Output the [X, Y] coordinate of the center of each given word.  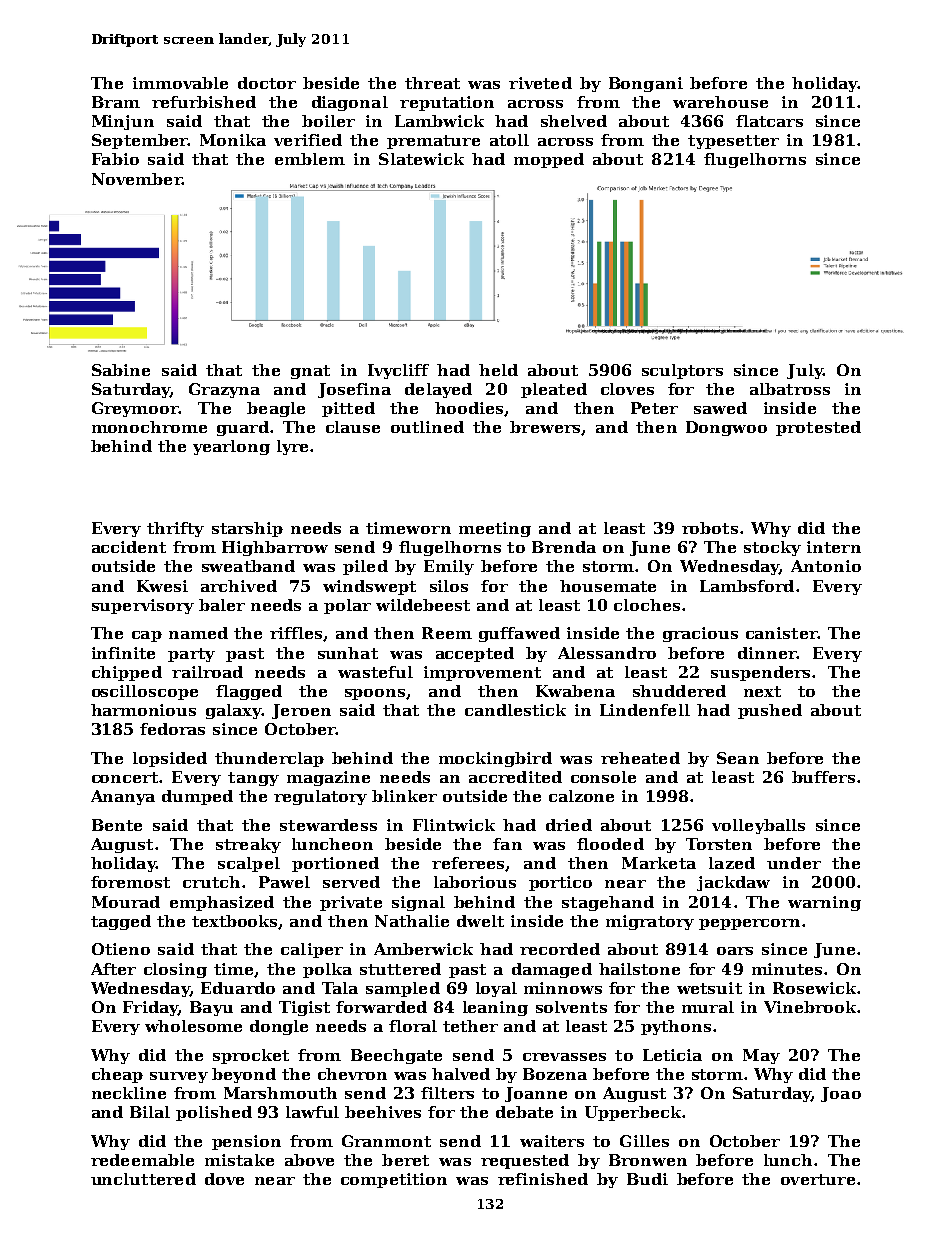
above [309, 1160]
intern [834, 547]
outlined [427, 427]
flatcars [769, 121]
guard [243, 428]
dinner [767, 653]
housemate [608, 586]
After [113, 969]
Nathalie [412, 921]
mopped [549, 160]
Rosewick [814, 988]
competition [394, 1180]
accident [129, 547]
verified [308, 140]
